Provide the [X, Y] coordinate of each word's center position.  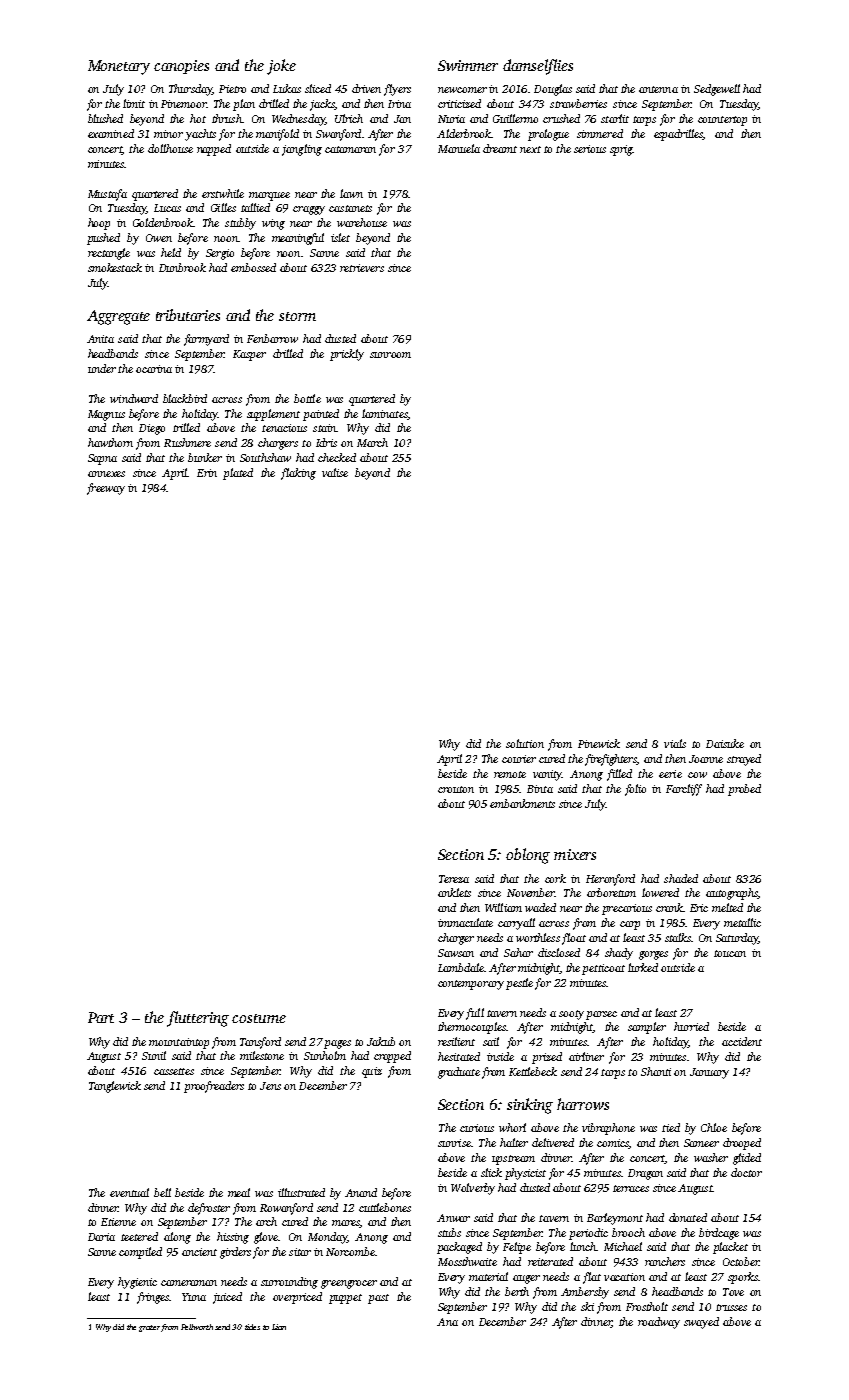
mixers [575, 854]
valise [335, 472]
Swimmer [468, 65]
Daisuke [725, 743]
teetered [139, 1236]
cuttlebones [385, 1207]
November [531, 892]
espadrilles [678, 135]
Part [101, 1017]
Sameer [701, 1143]
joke [281, 67]
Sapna [102, 459]
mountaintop [179, 1043]
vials [675, 743]
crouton [456, 789]
